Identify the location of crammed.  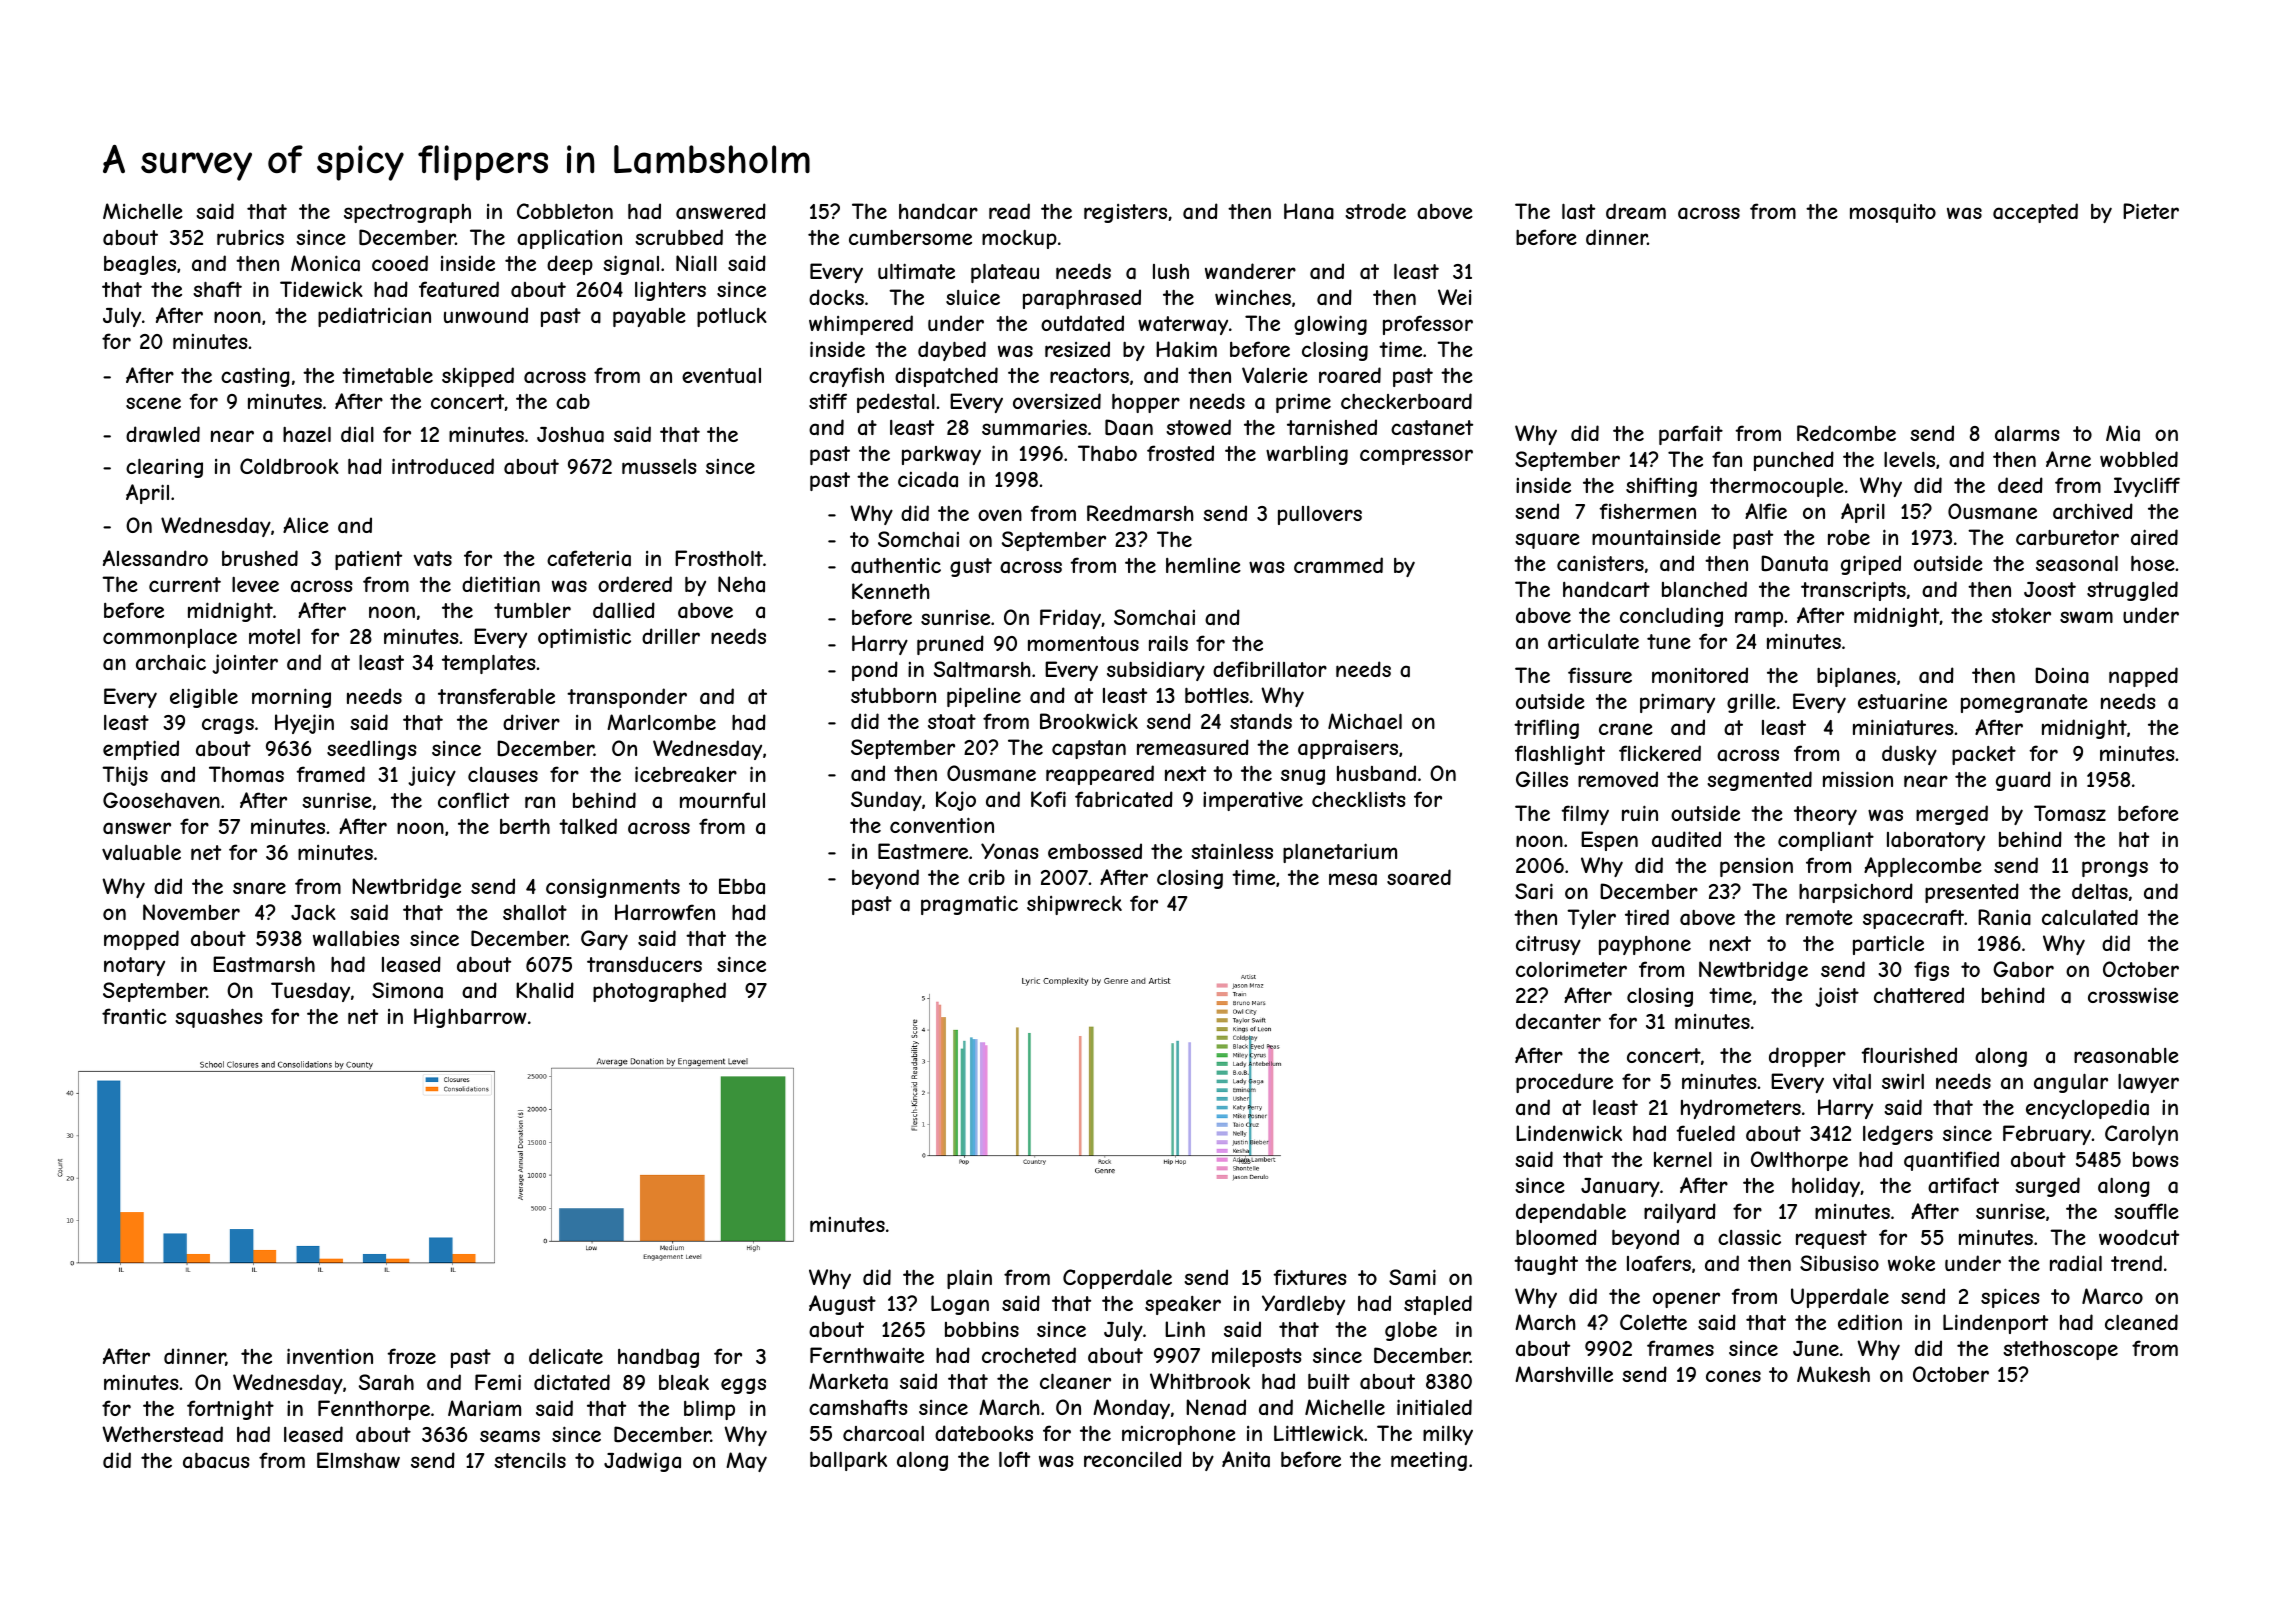
(1338, 565).
